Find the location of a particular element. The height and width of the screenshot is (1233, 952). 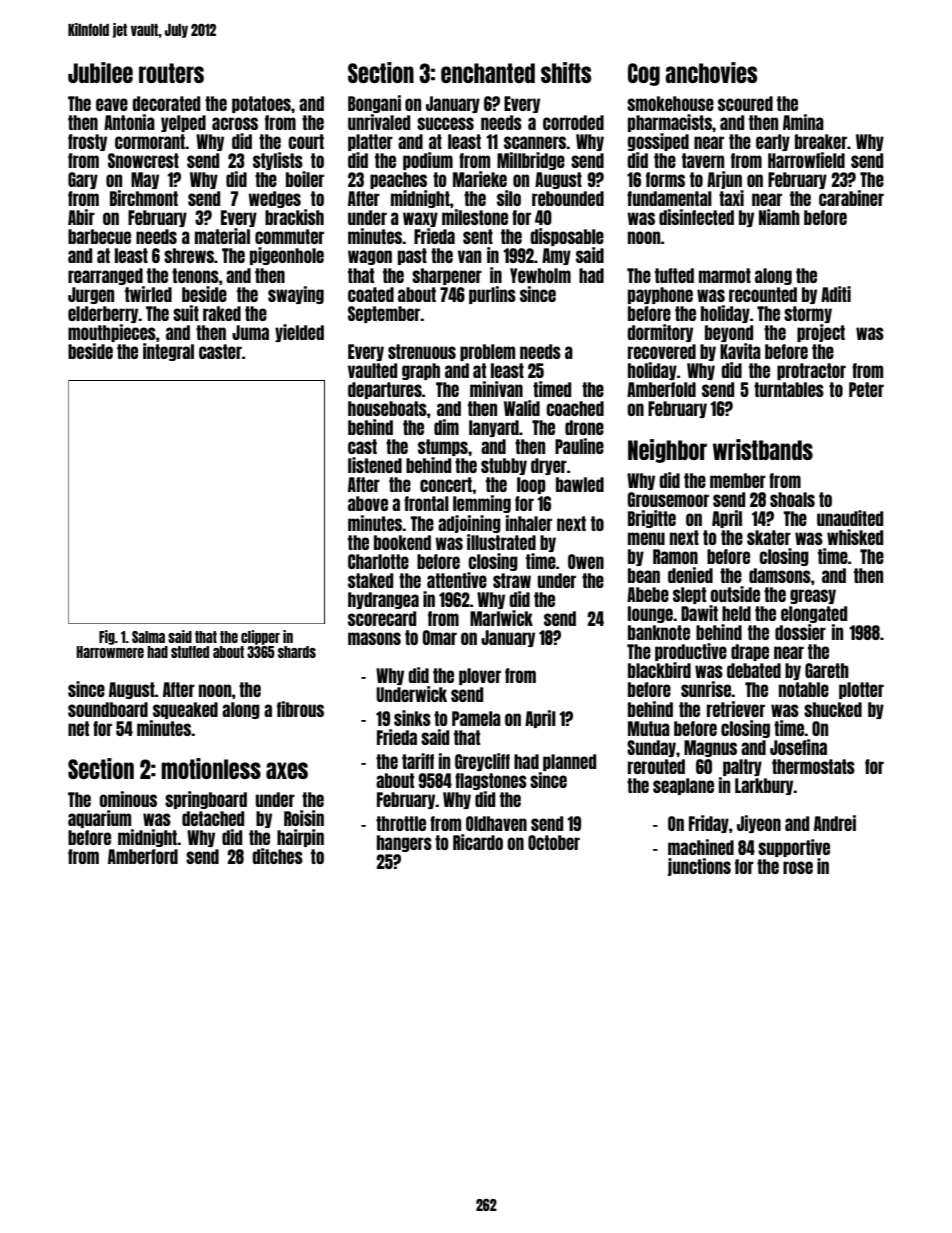

stumps is located at coordinates (443, 447).
